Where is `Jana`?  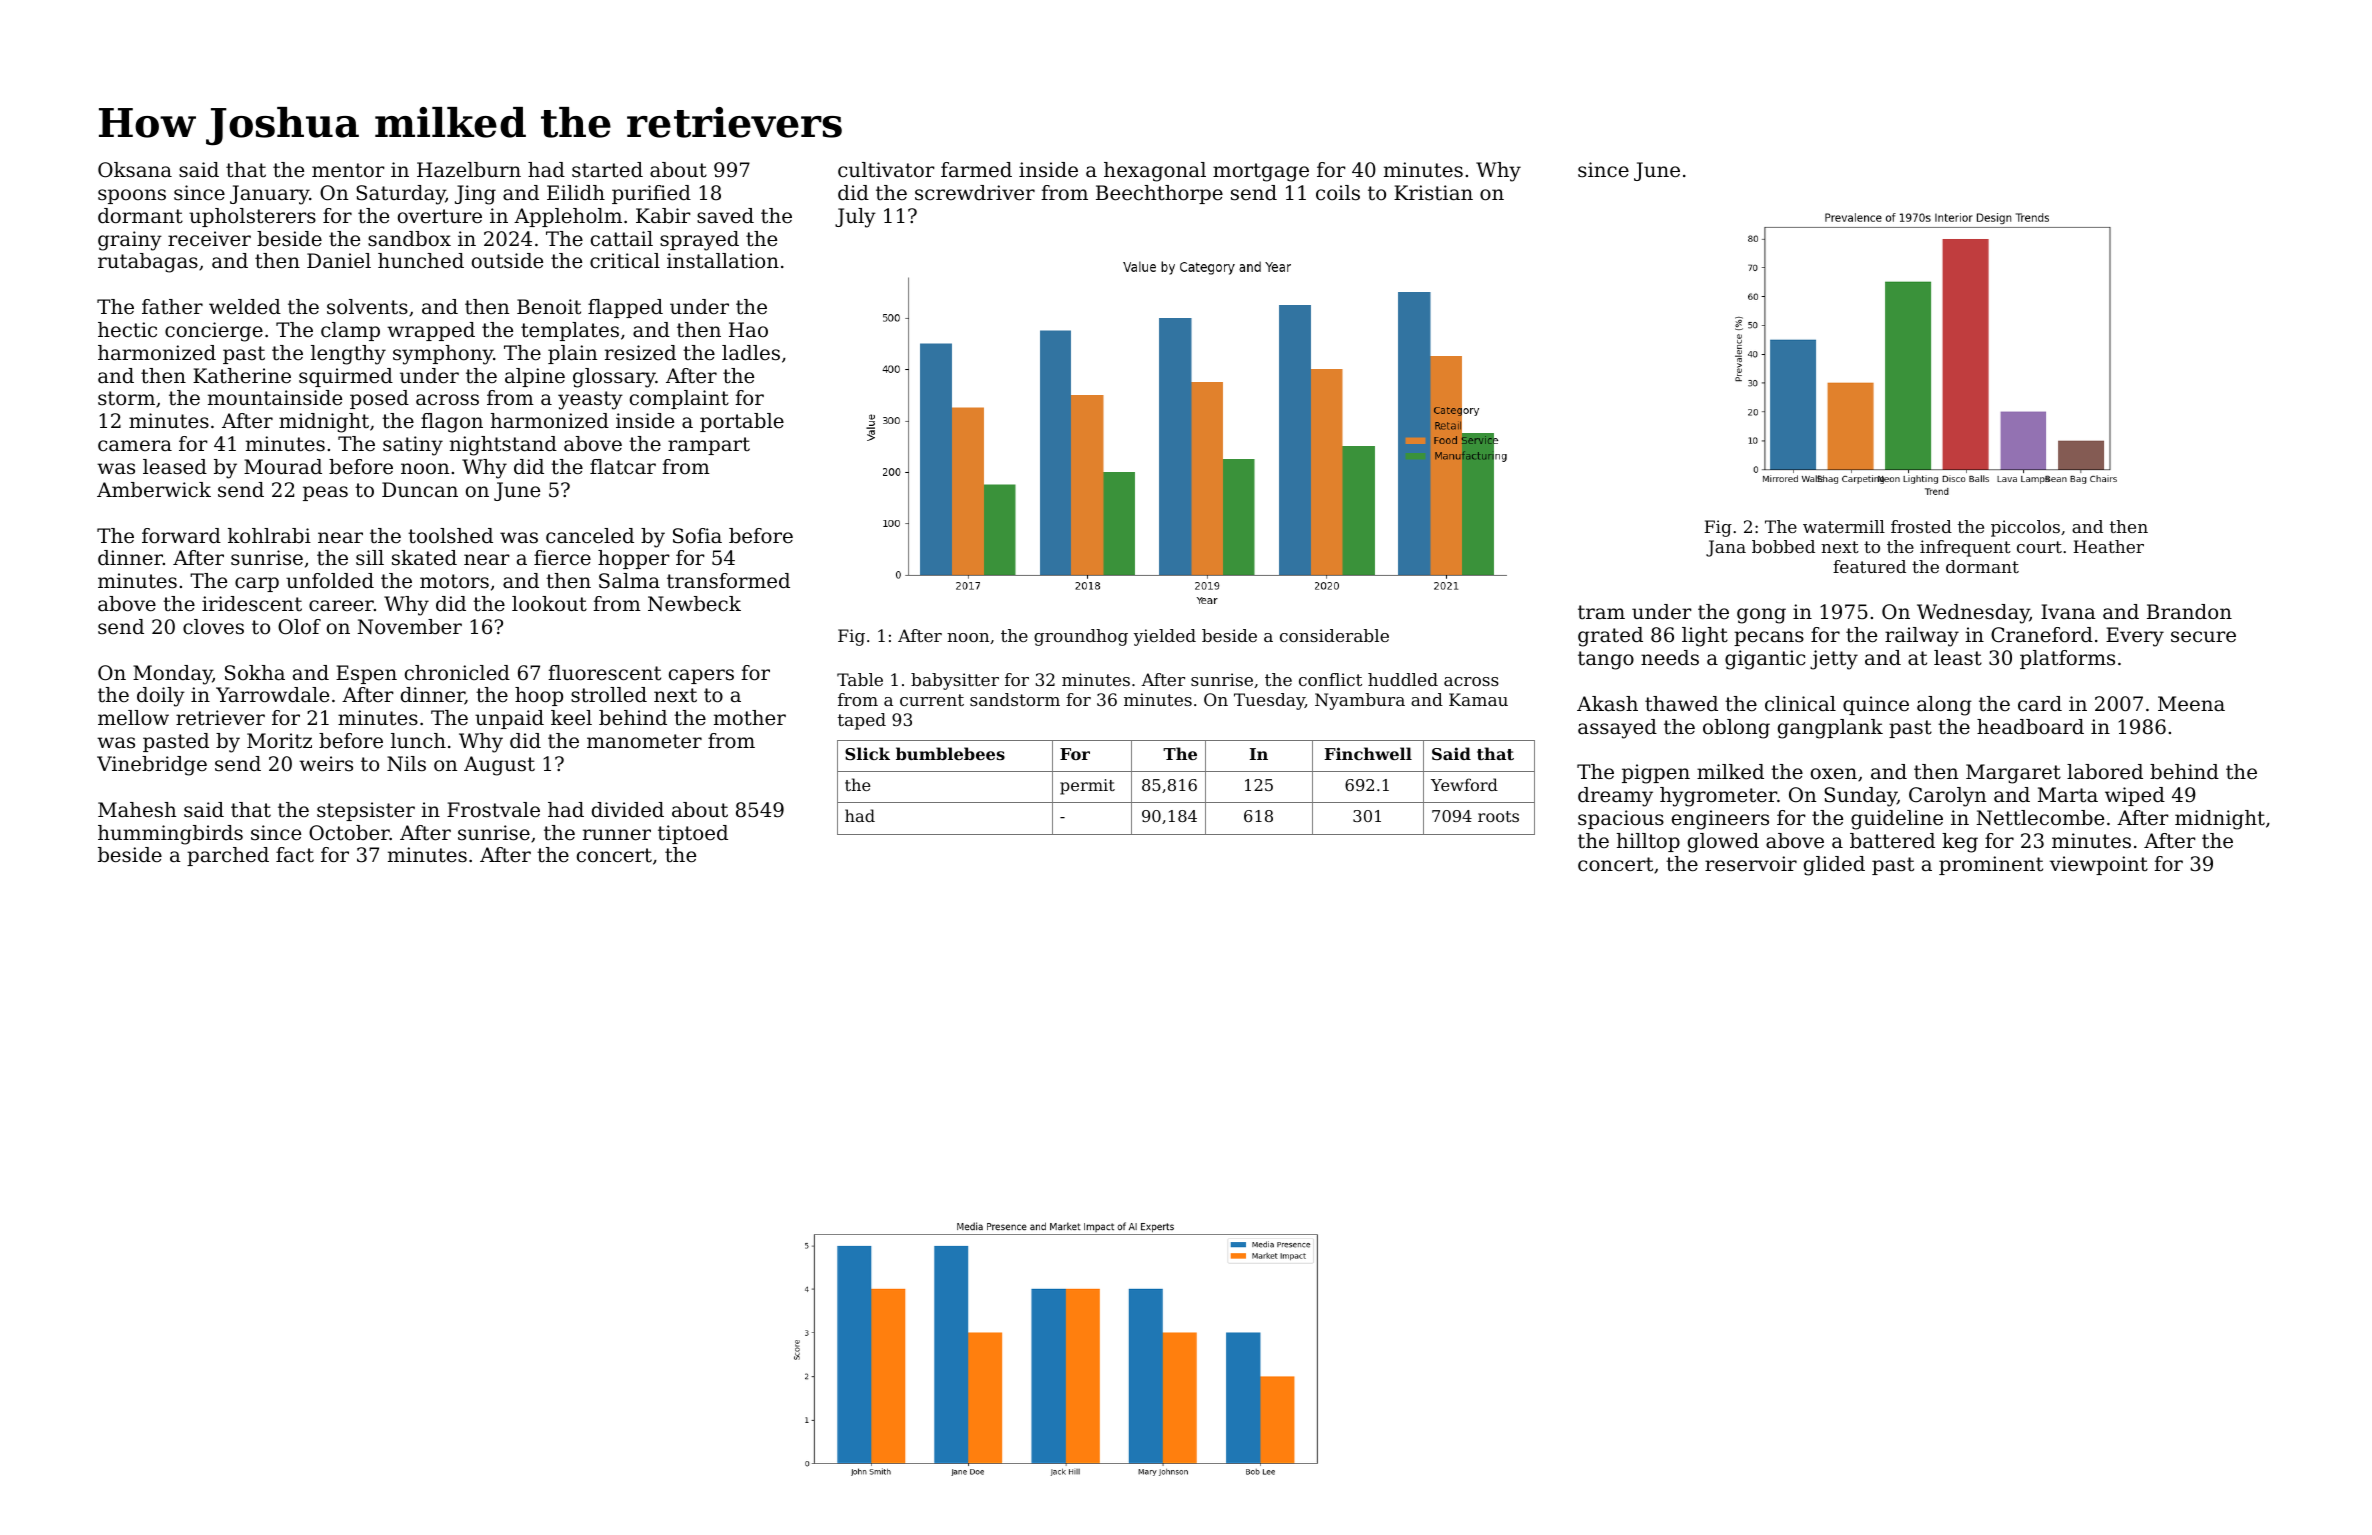 Jana is located at coordinates (1726, 548).
